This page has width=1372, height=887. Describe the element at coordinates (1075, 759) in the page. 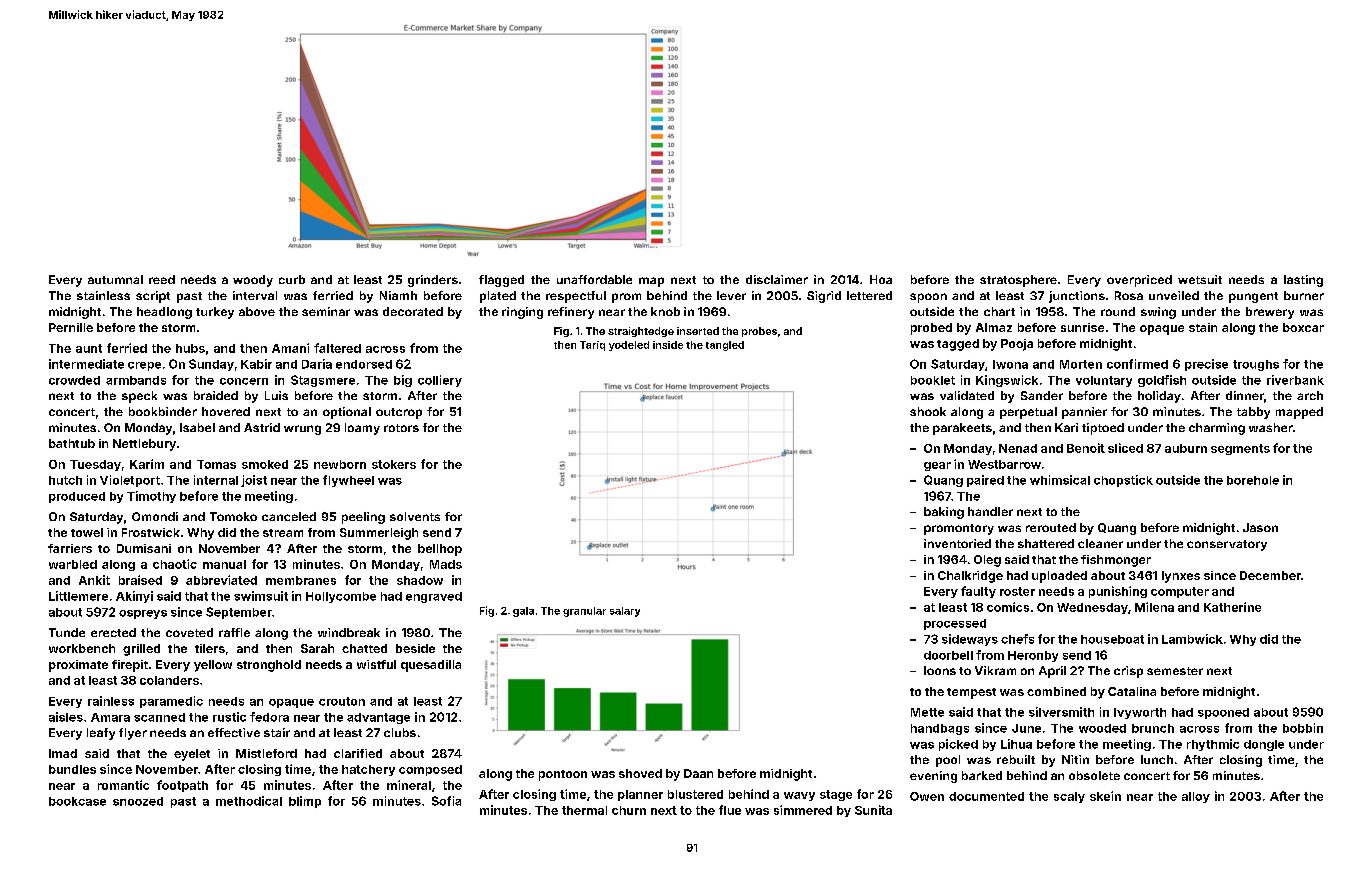

I see `Nitin` at that location.
